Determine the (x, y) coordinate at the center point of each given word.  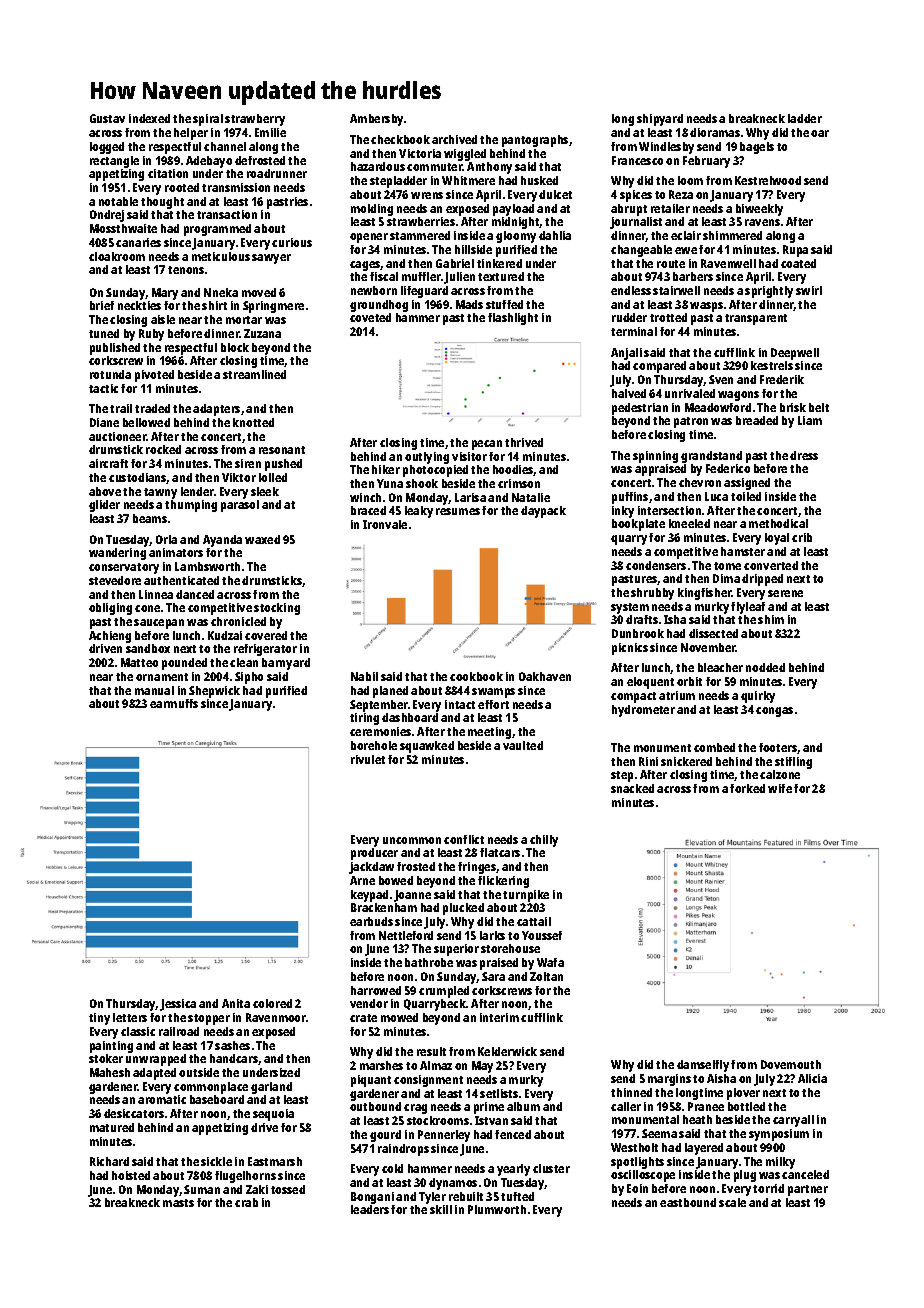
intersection (669, 510)
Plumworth (497, 1209)
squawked (427, 747)
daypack (543, 512)
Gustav (107, 118)
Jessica (178, 1005)
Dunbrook (638, 633)
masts (178, 1203)
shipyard (660, 120)
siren (248, 463)
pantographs (535, 141)
